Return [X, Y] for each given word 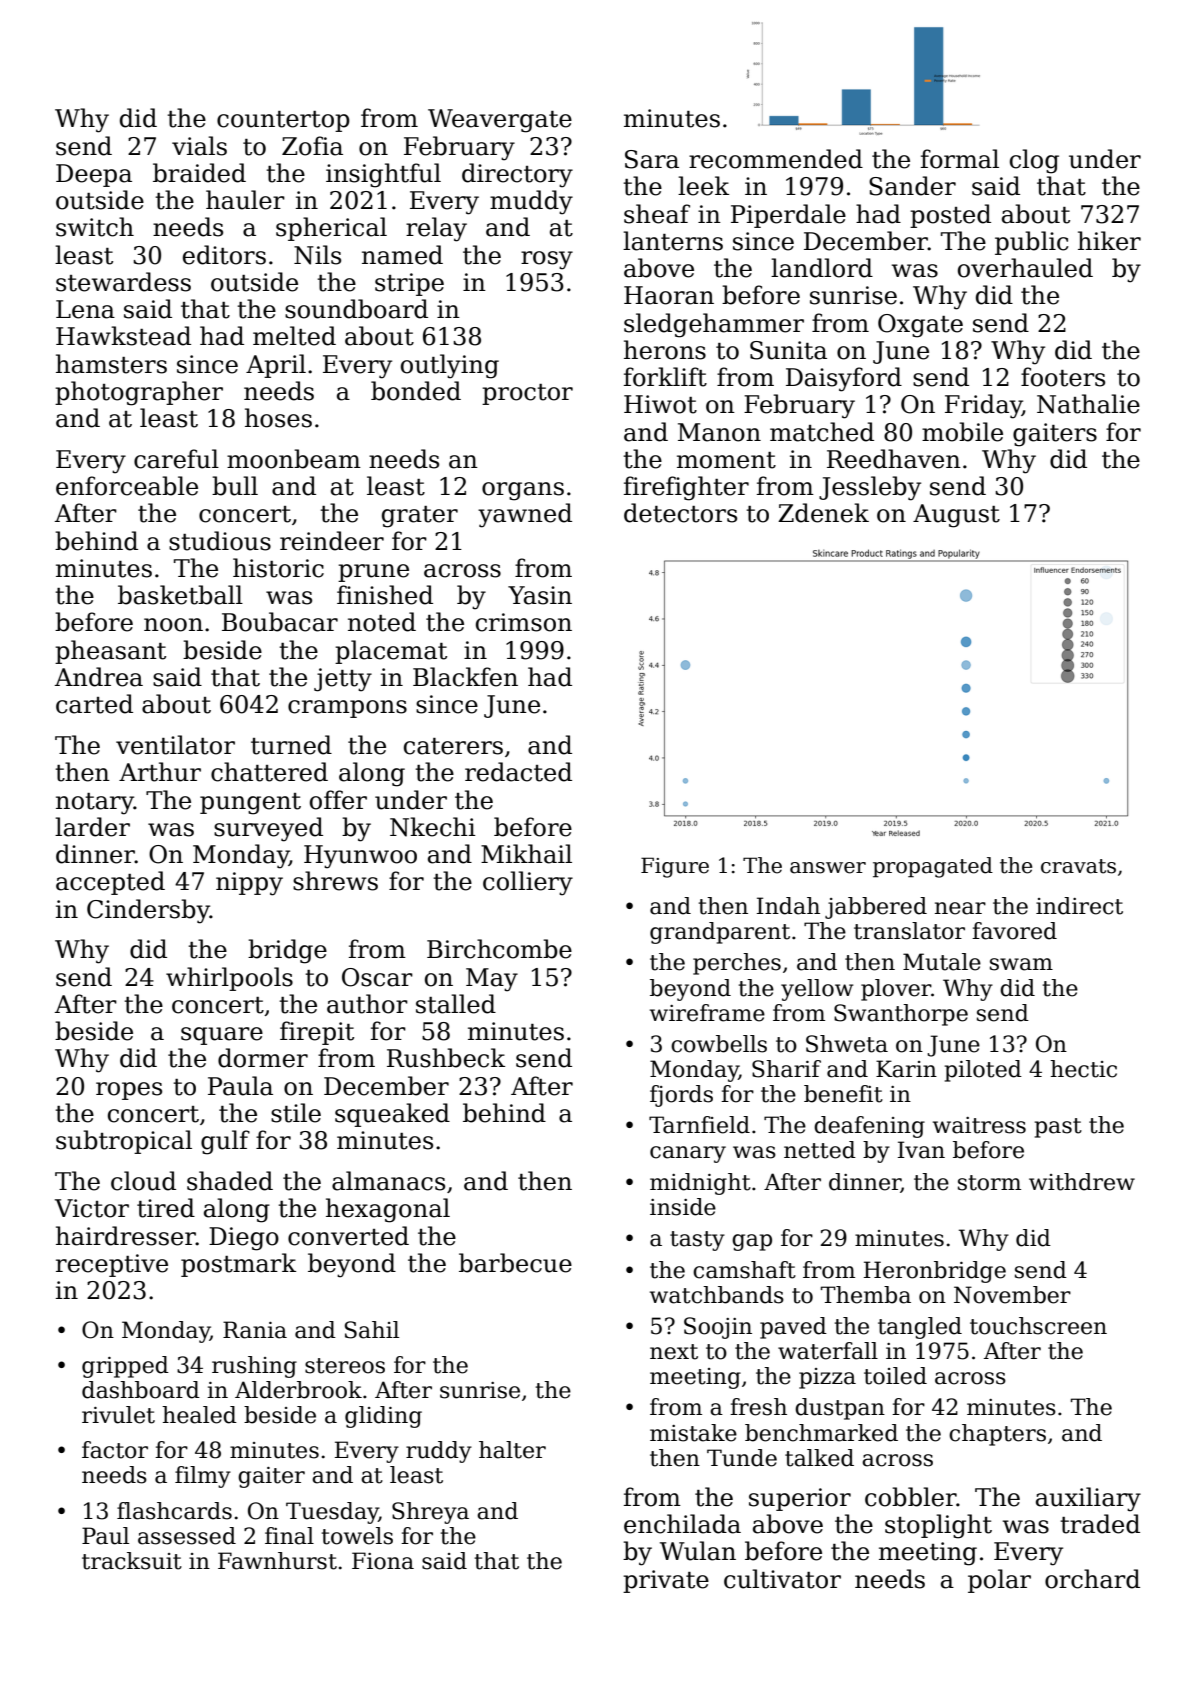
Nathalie [1088, 404]
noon [173, 625]
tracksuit [132, 1561]
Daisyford [844, 379]
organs [523, 491]
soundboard [356, 309]
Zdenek [823, 513]
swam [1021, 964]
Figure [675, 867]
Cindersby [148, 911]
